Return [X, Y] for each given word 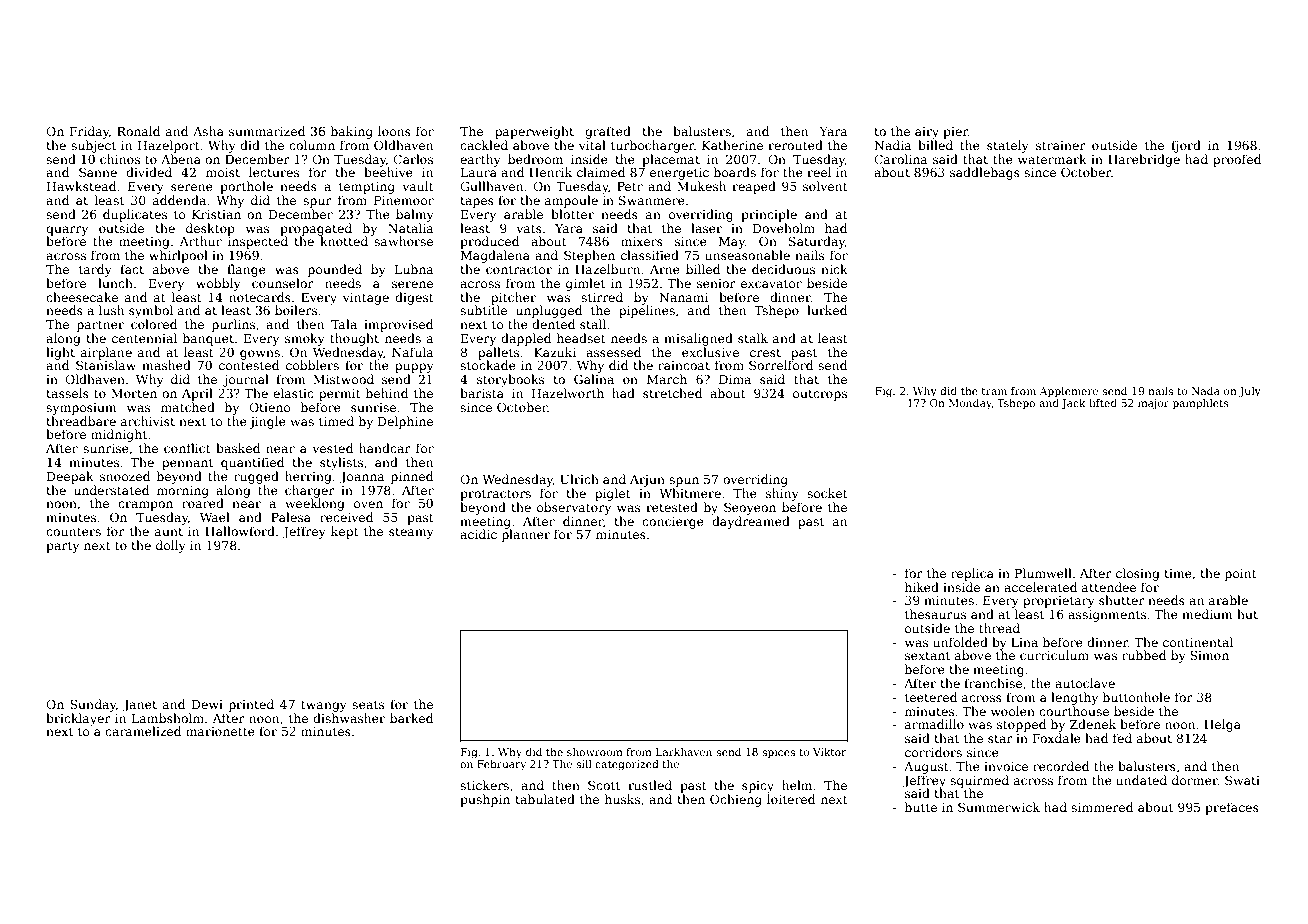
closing [1138, 574]
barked [411, 718]
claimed [601, 172]
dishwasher [349, 718]
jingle [267, 422]
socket [827, 493]
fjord [1186, 146]
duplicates [135, 215]
